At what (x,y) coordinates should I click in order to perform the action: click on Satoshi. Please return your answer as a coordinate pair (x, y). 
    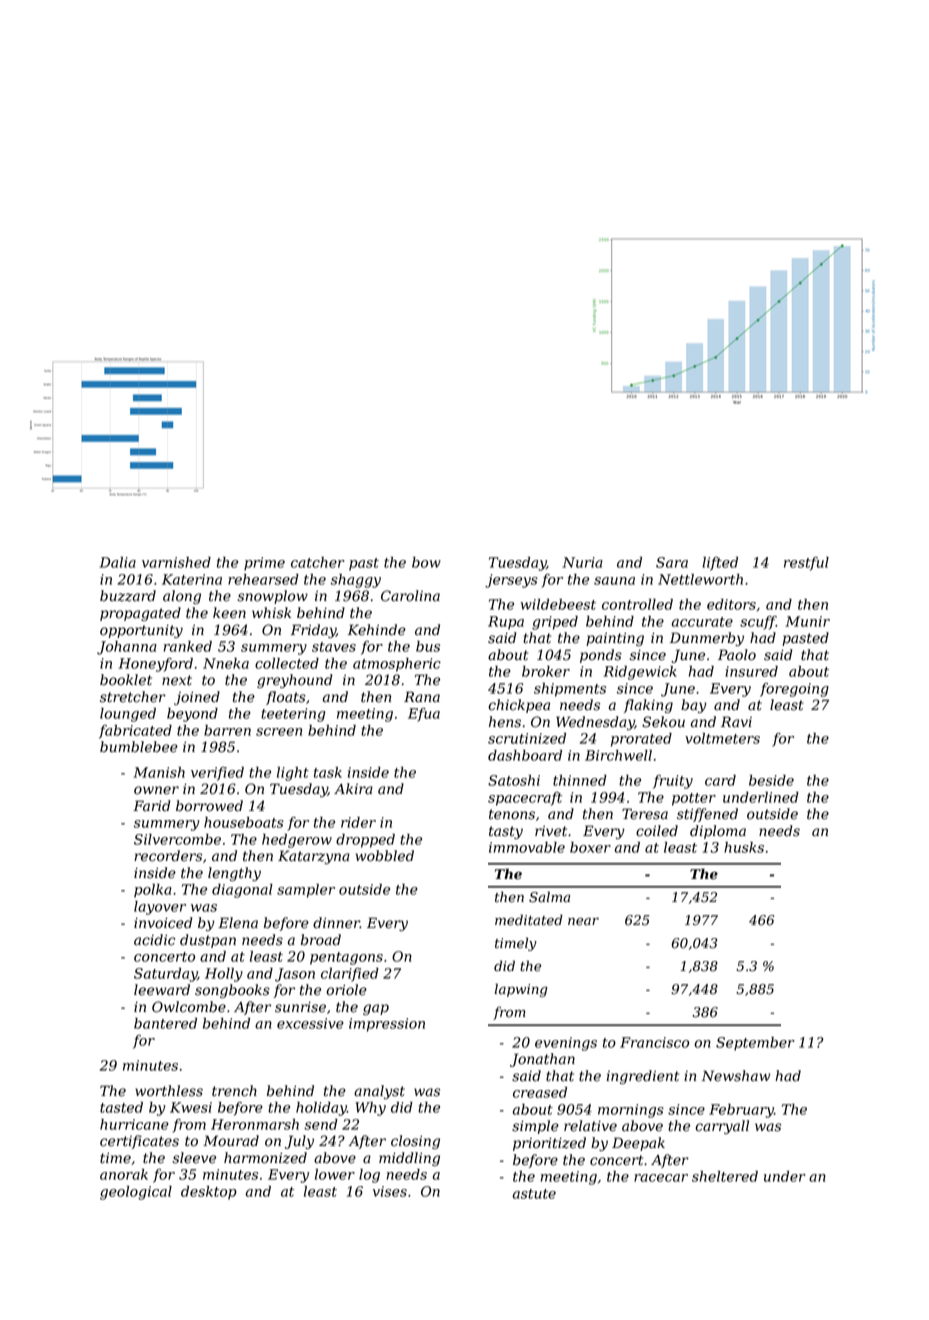
    Looking at the image, I should click on (514, 780).
